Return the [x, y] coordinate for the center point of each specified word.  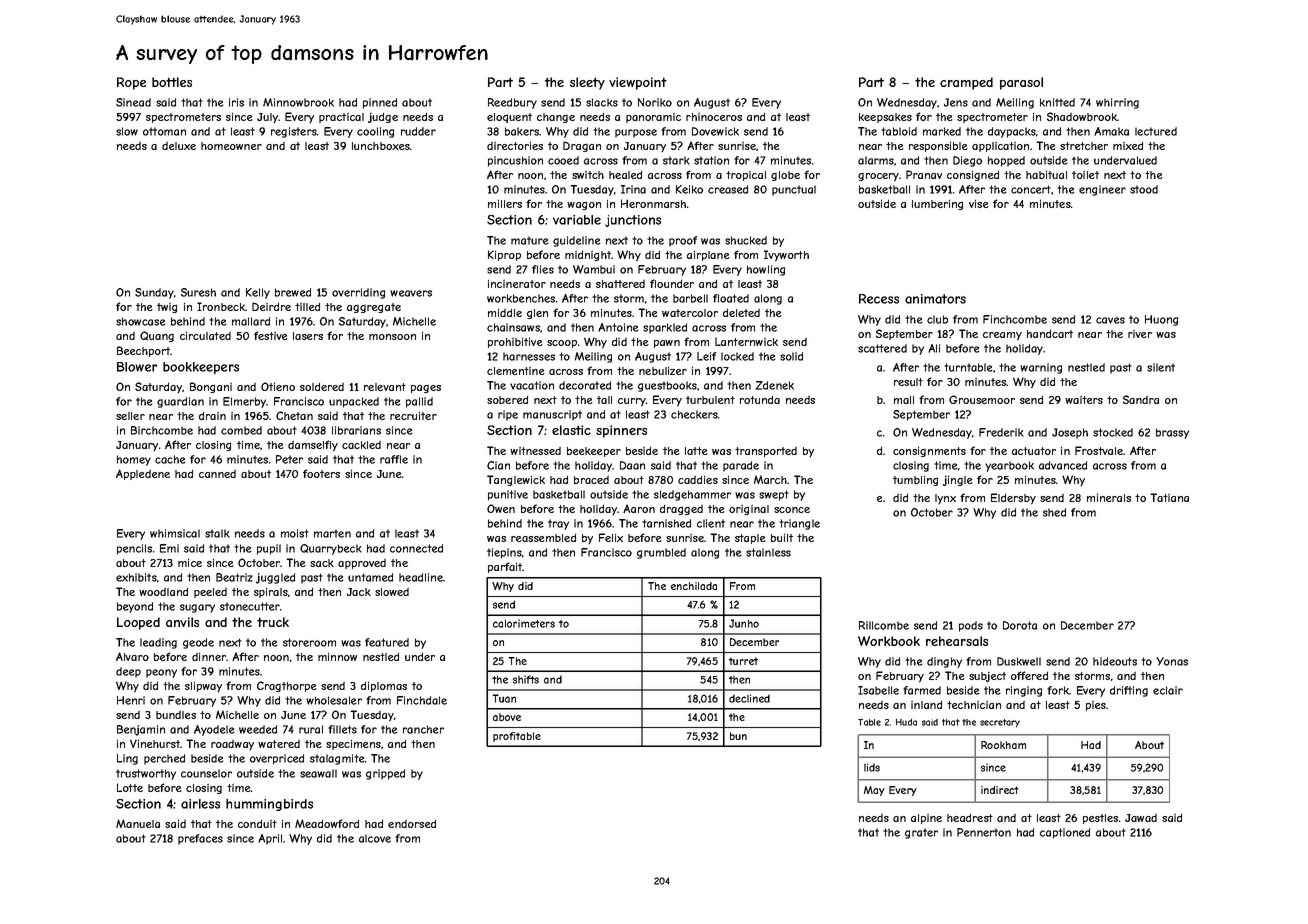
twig [167, 308]
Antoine [618, 327]
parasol [1021, 83]
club [937, 319]
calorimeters [524, 623]
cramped [966, 83]
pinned [380, 103]
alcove [375, 838]
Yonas [1172, 661]
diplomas [384, 687]
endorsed [412, 824]
